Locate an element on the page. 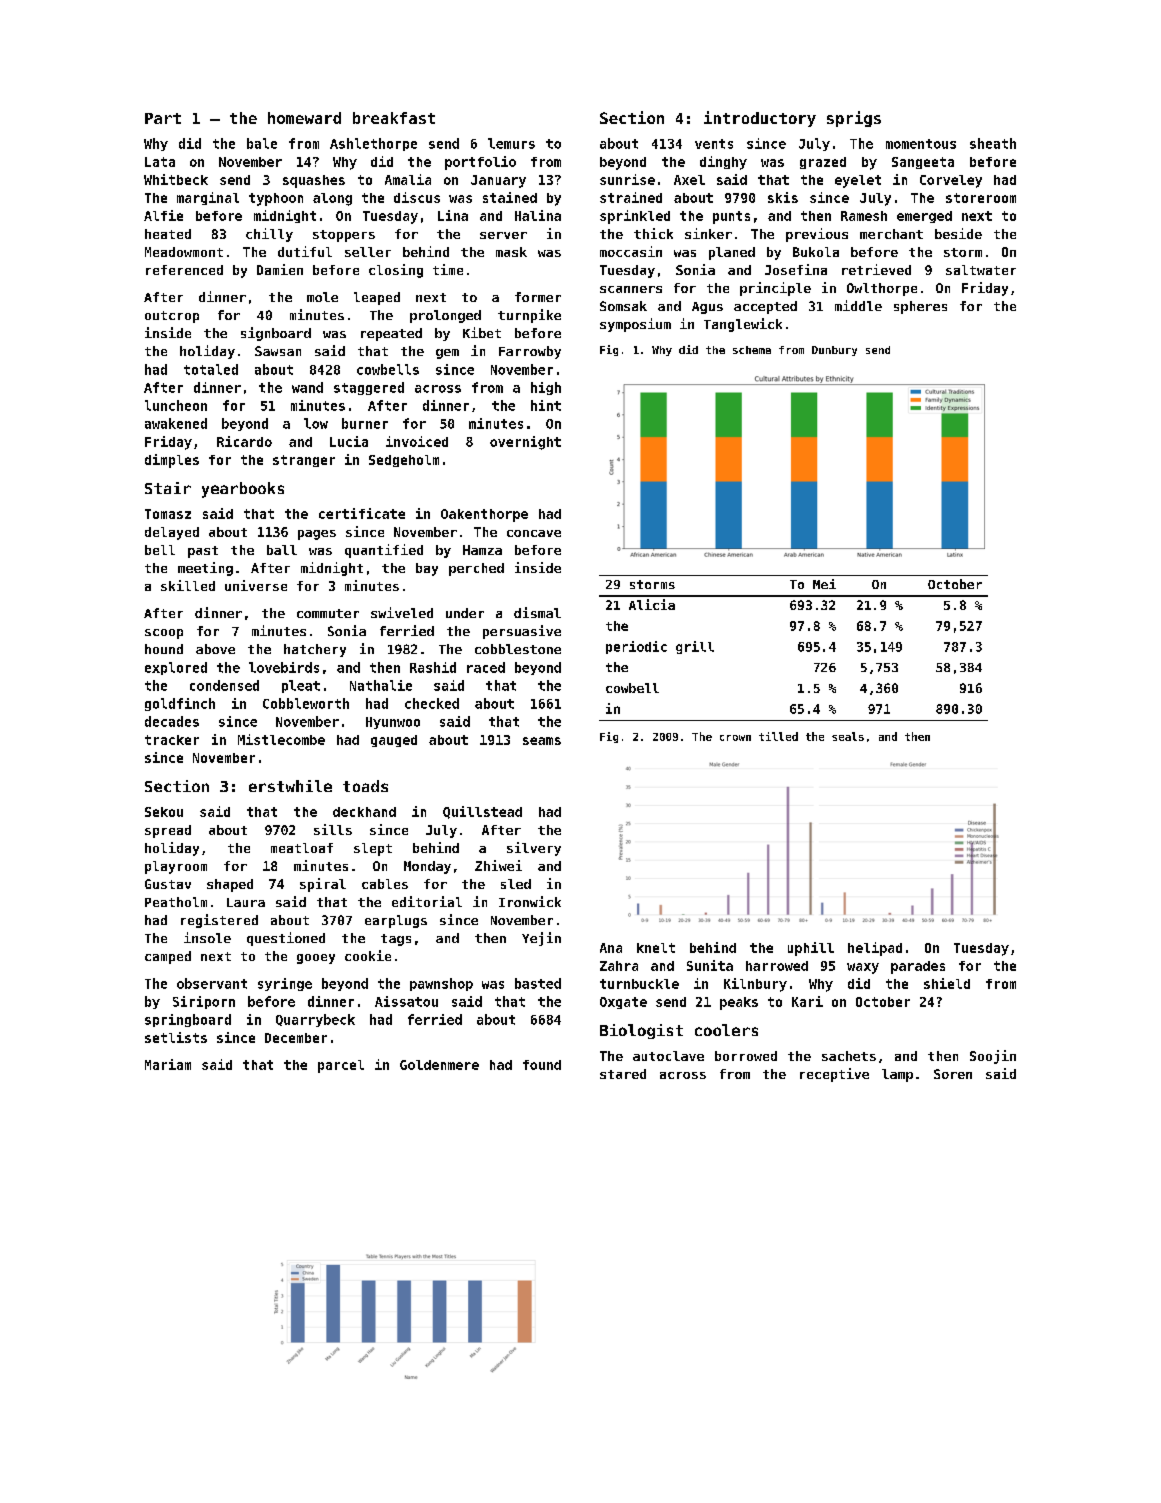 This page has width=1161, height=1503. sprigs is located at coordinates (854, 119).
